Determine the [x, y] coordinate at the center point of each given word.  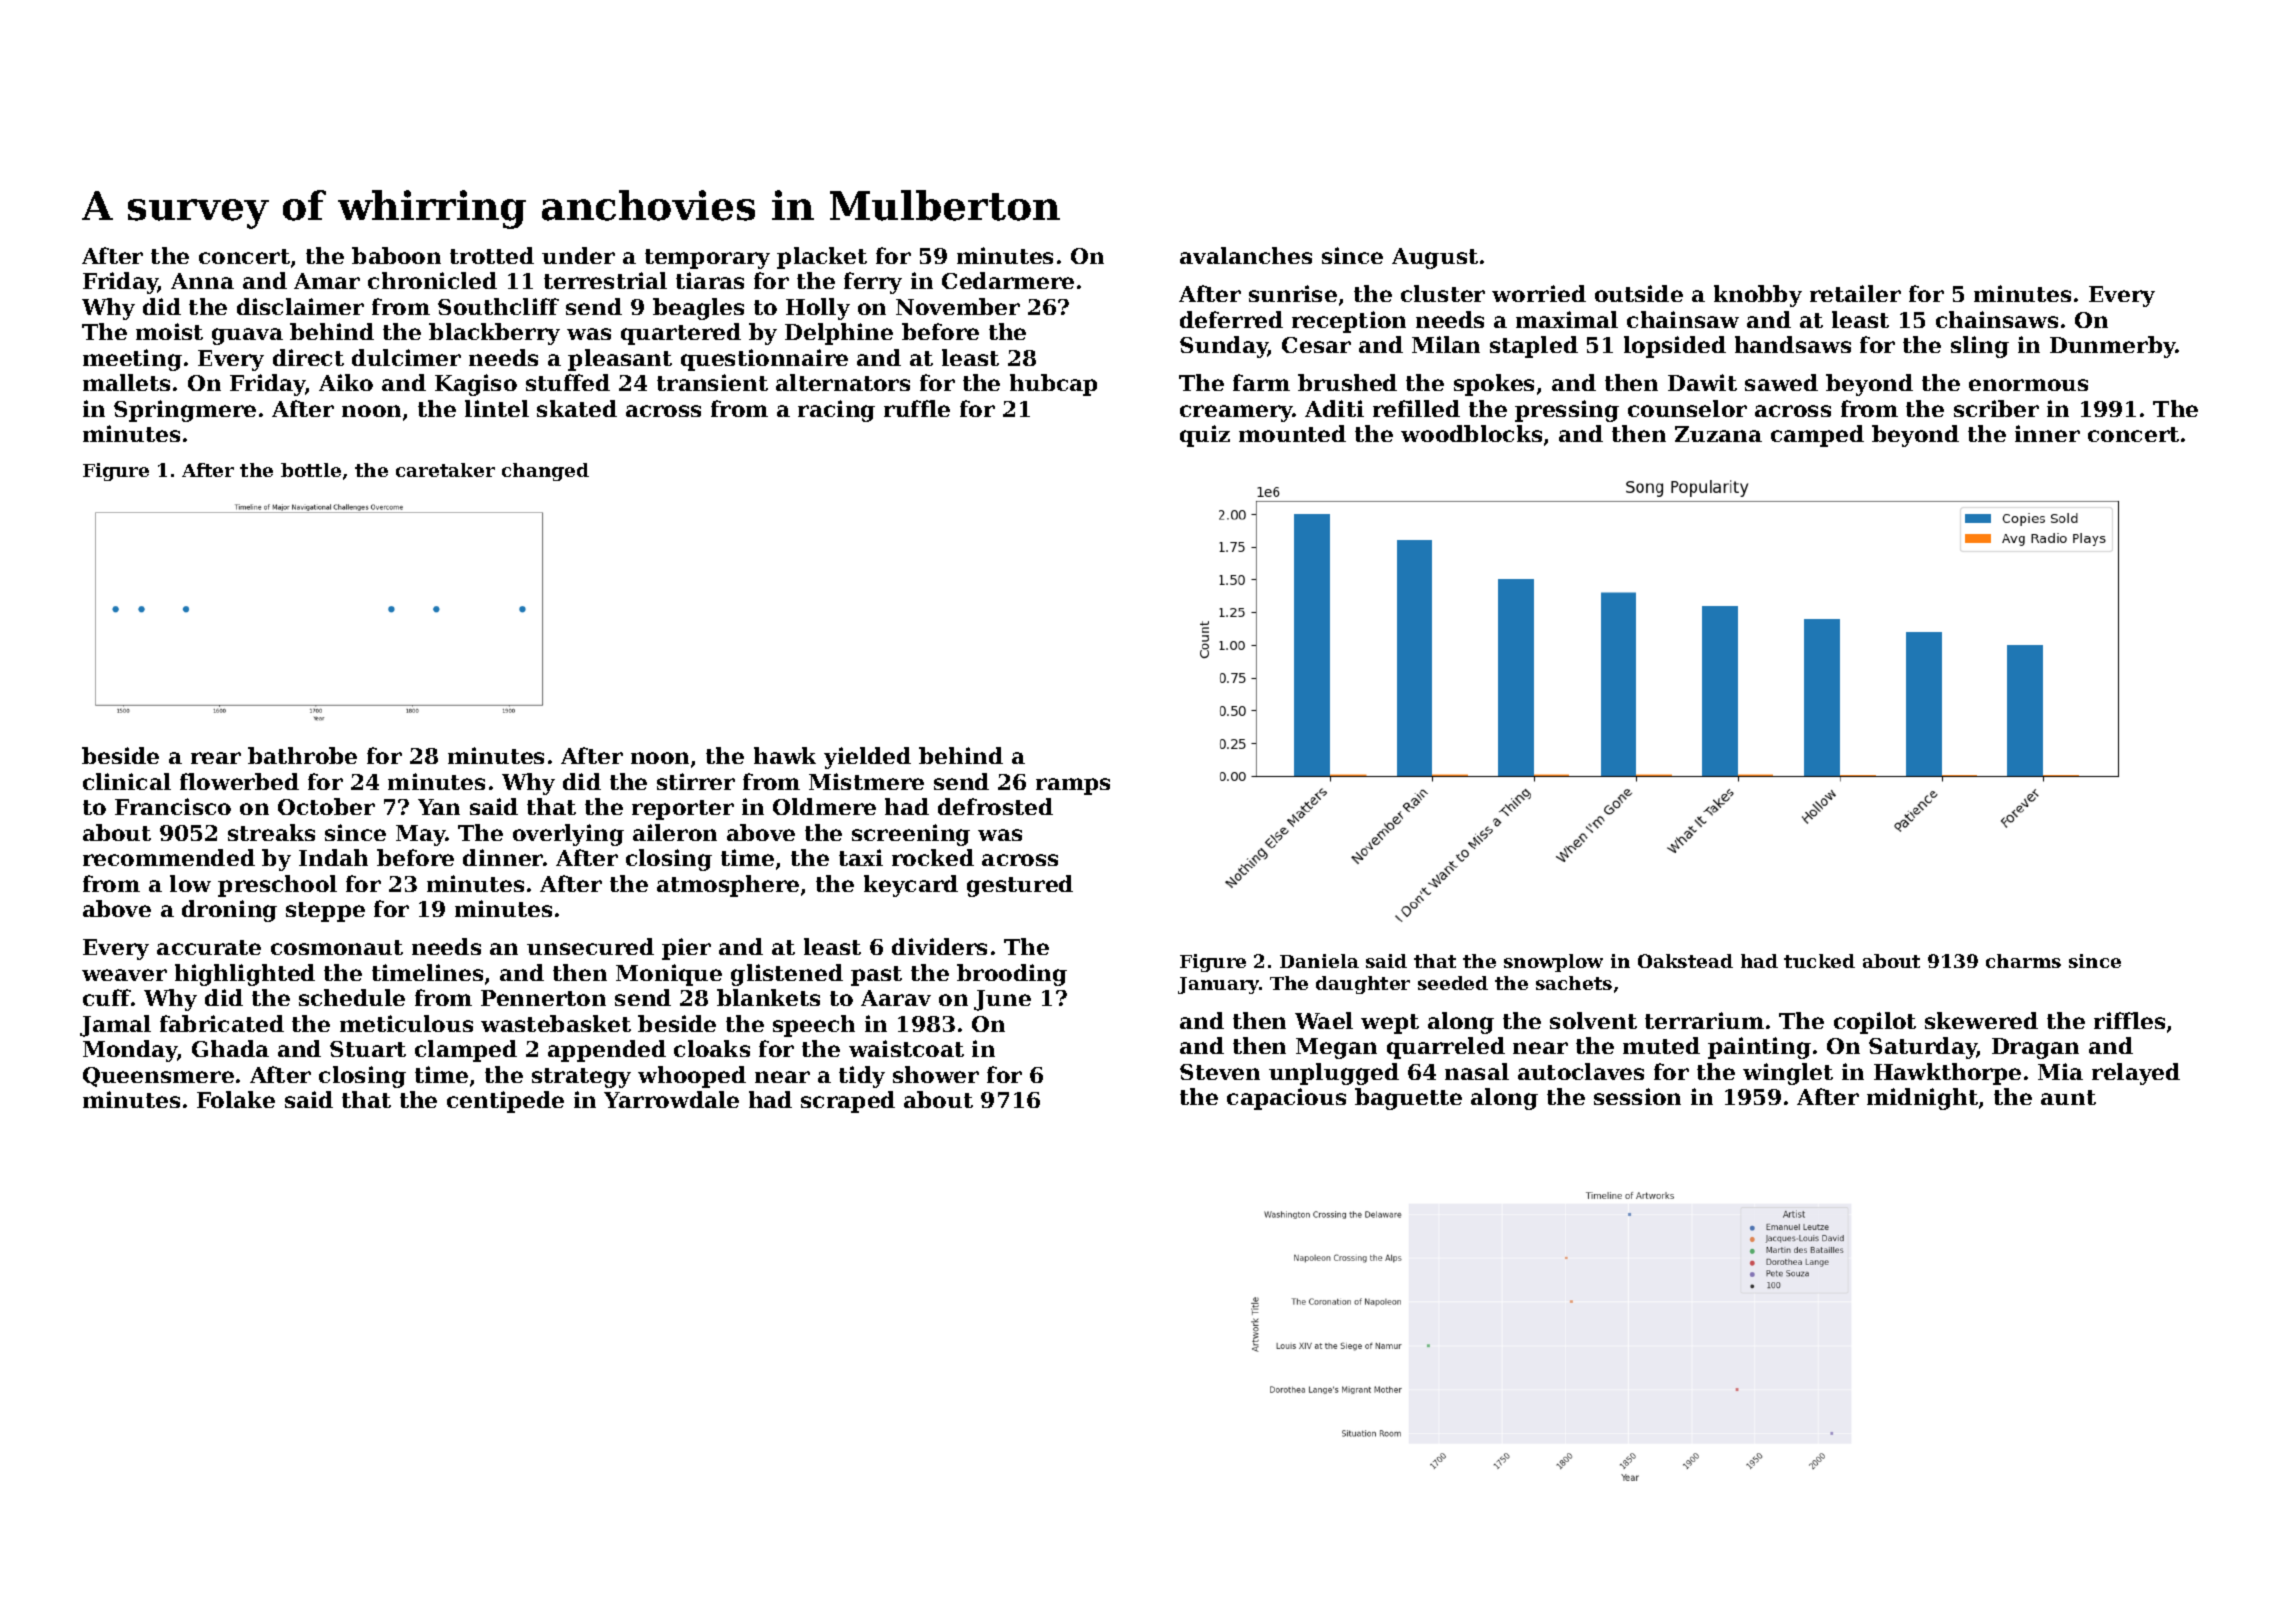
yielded [867, 758]
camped [1817, 436]
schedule [352, 997]
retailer [1855, 293]
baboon [396, 255]
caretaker [445, 470]
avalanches [1246, 255]
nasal [1477, 1071]
